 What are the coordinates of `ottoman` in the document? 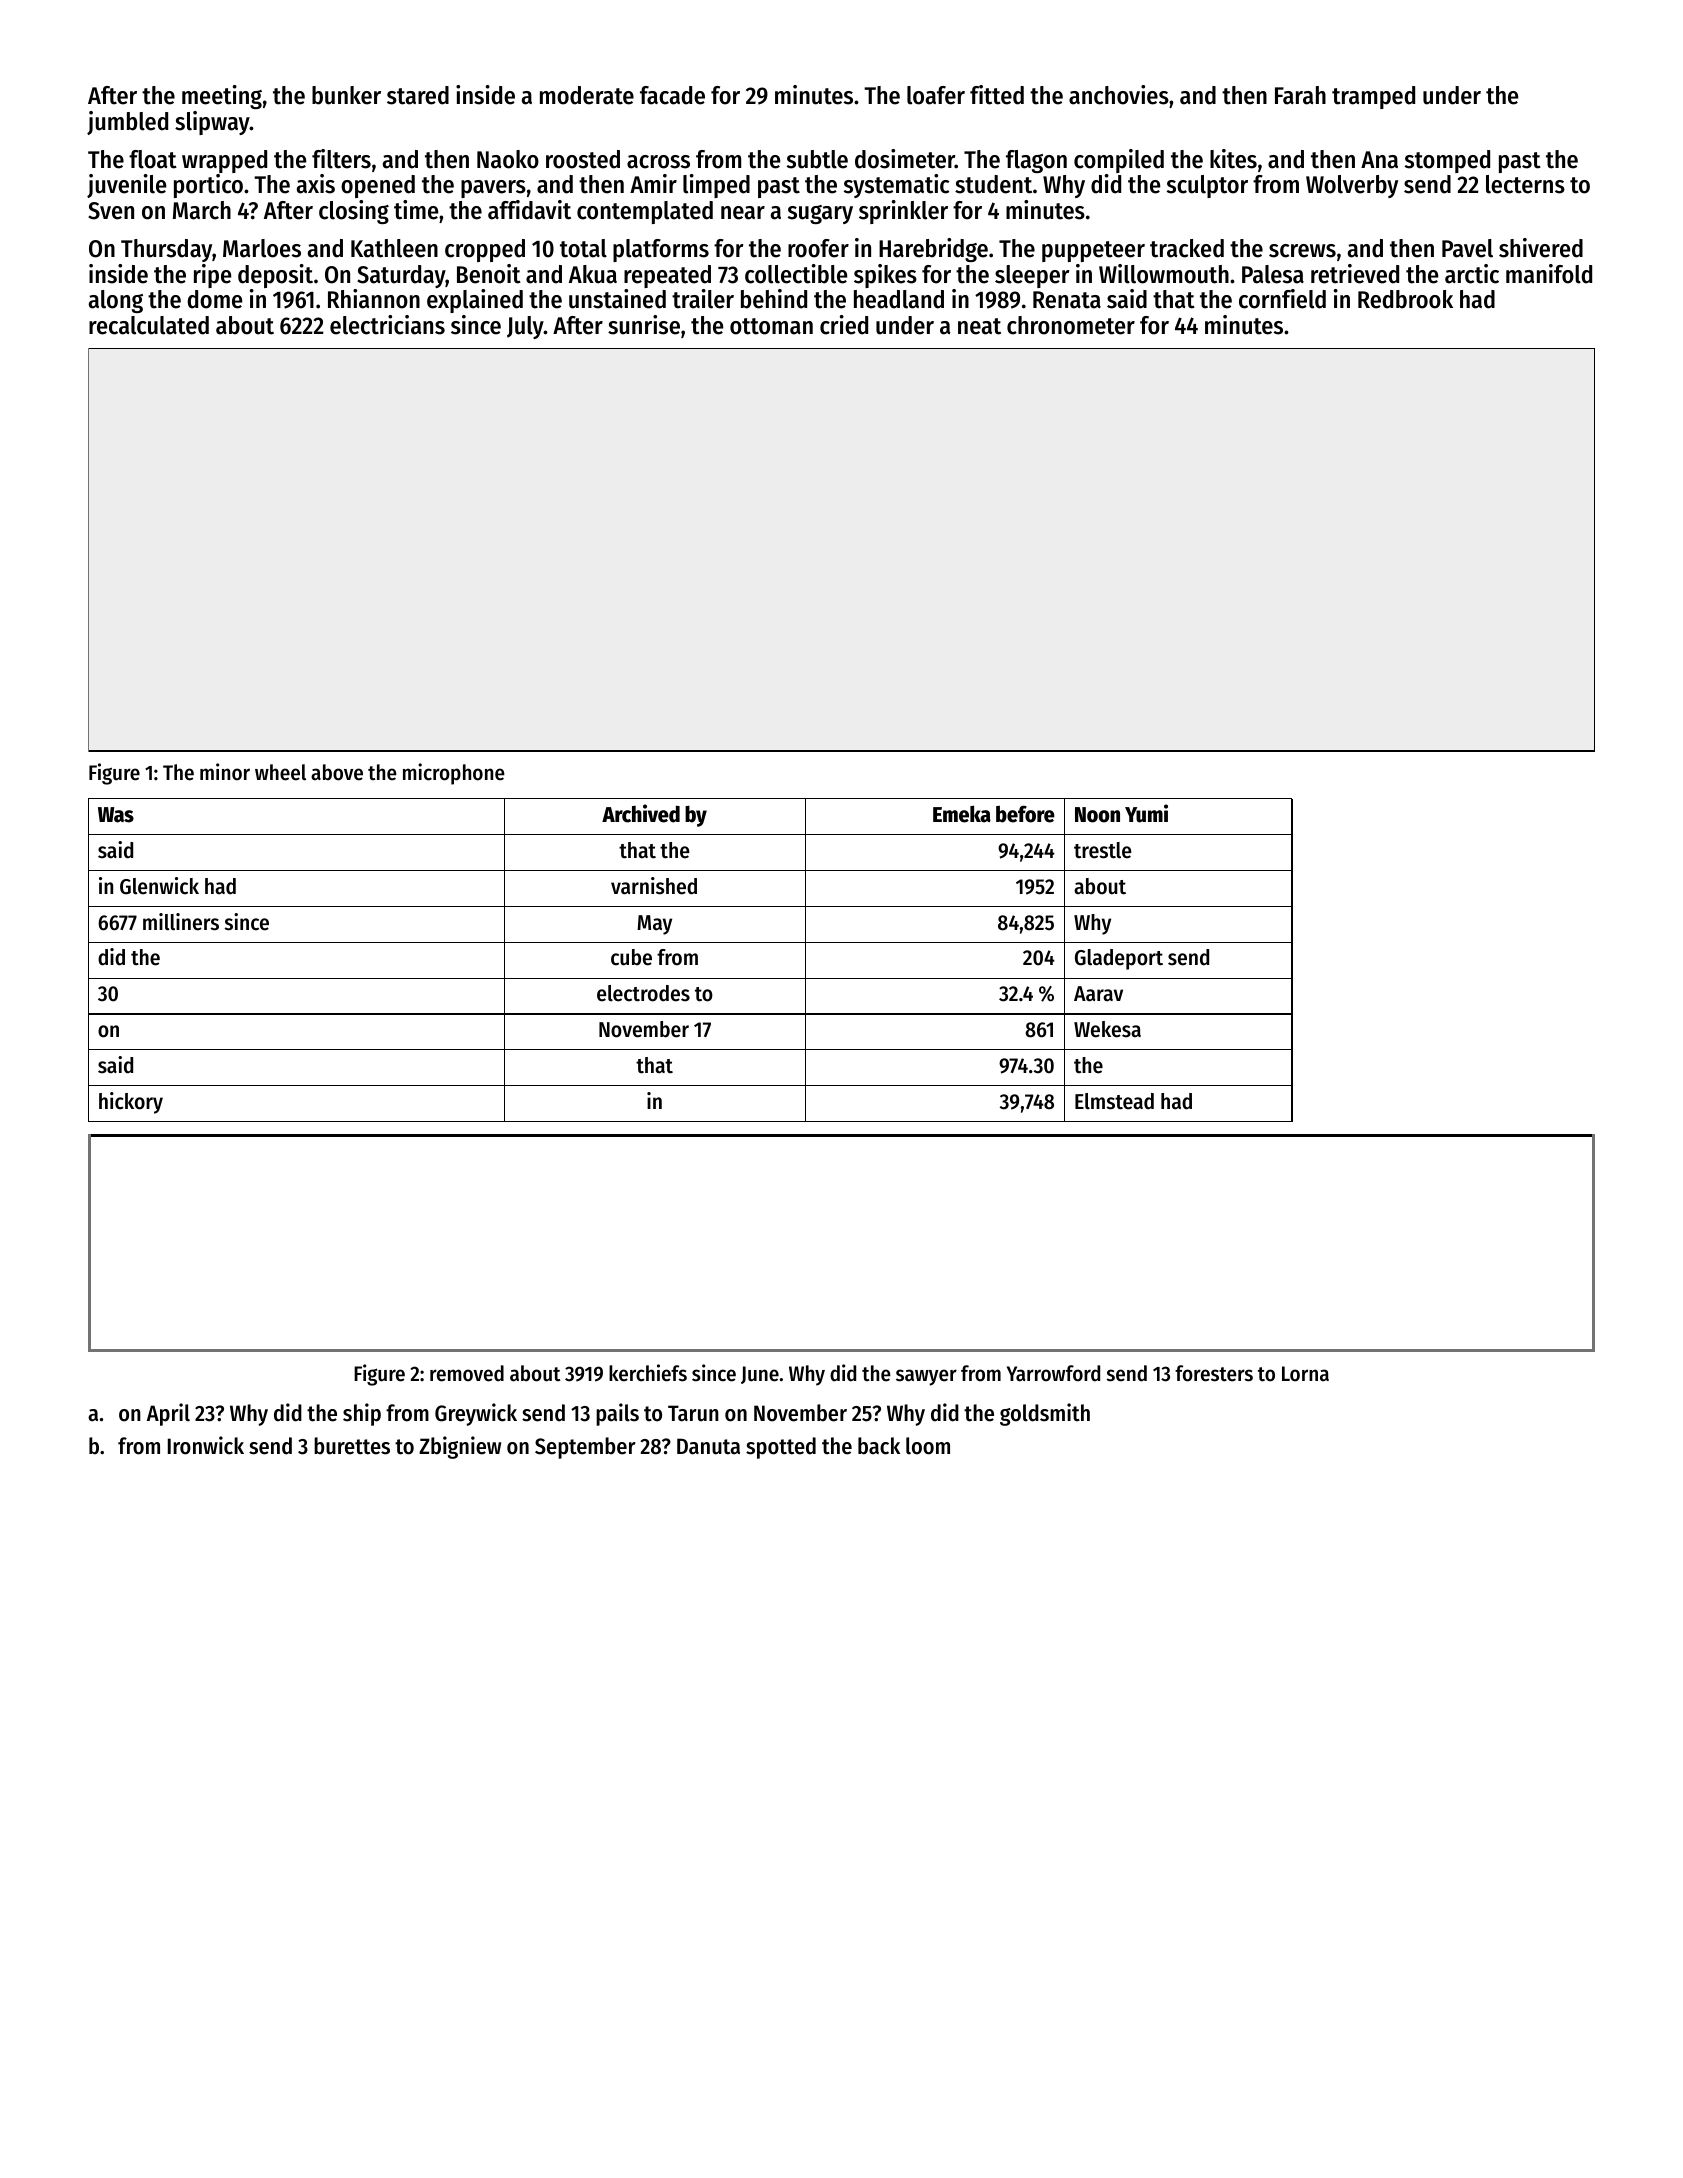 It's located at (771, 326).
